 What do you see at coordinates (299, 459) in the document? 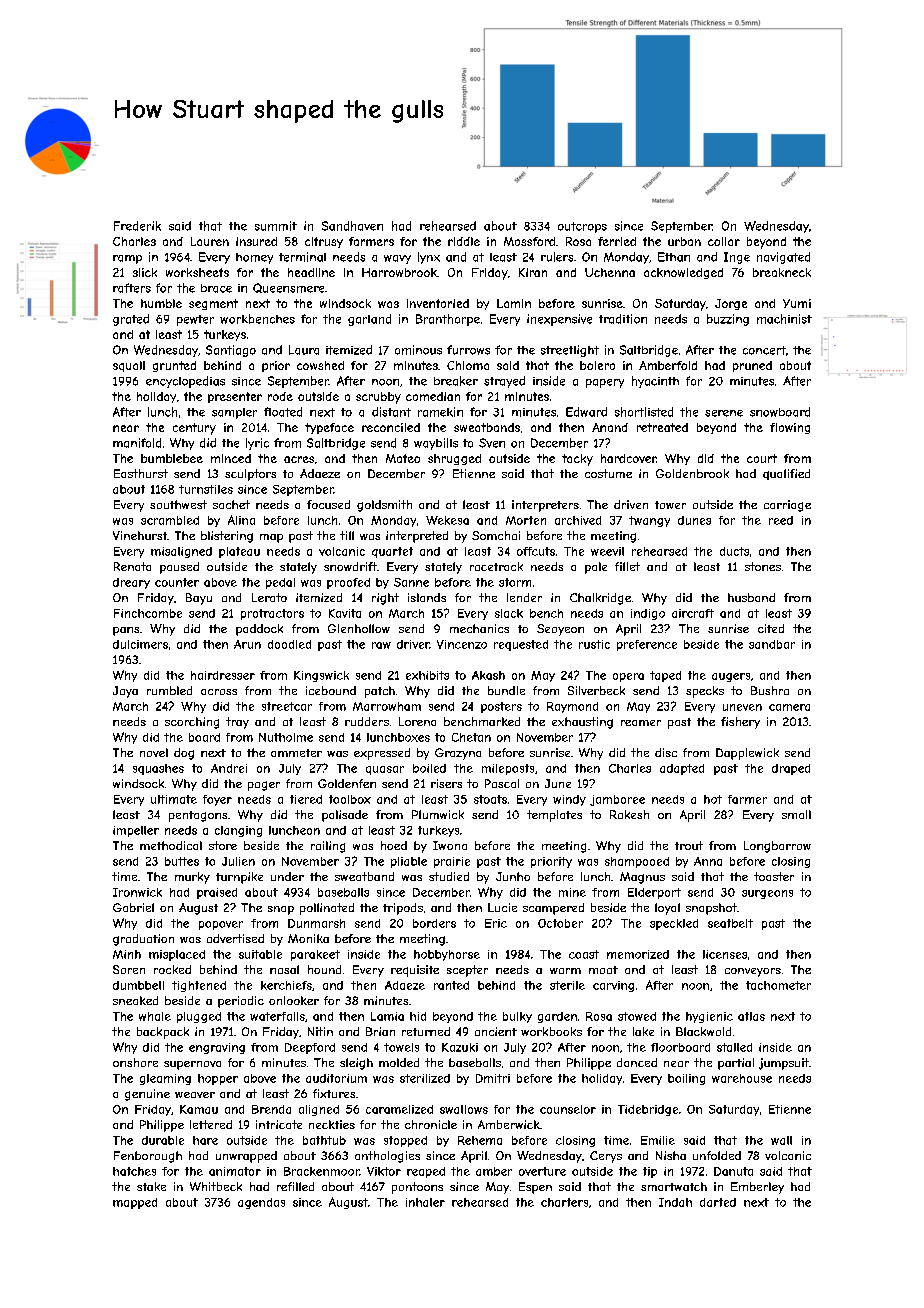
I see `acres` at bounding box center [299, 459].
